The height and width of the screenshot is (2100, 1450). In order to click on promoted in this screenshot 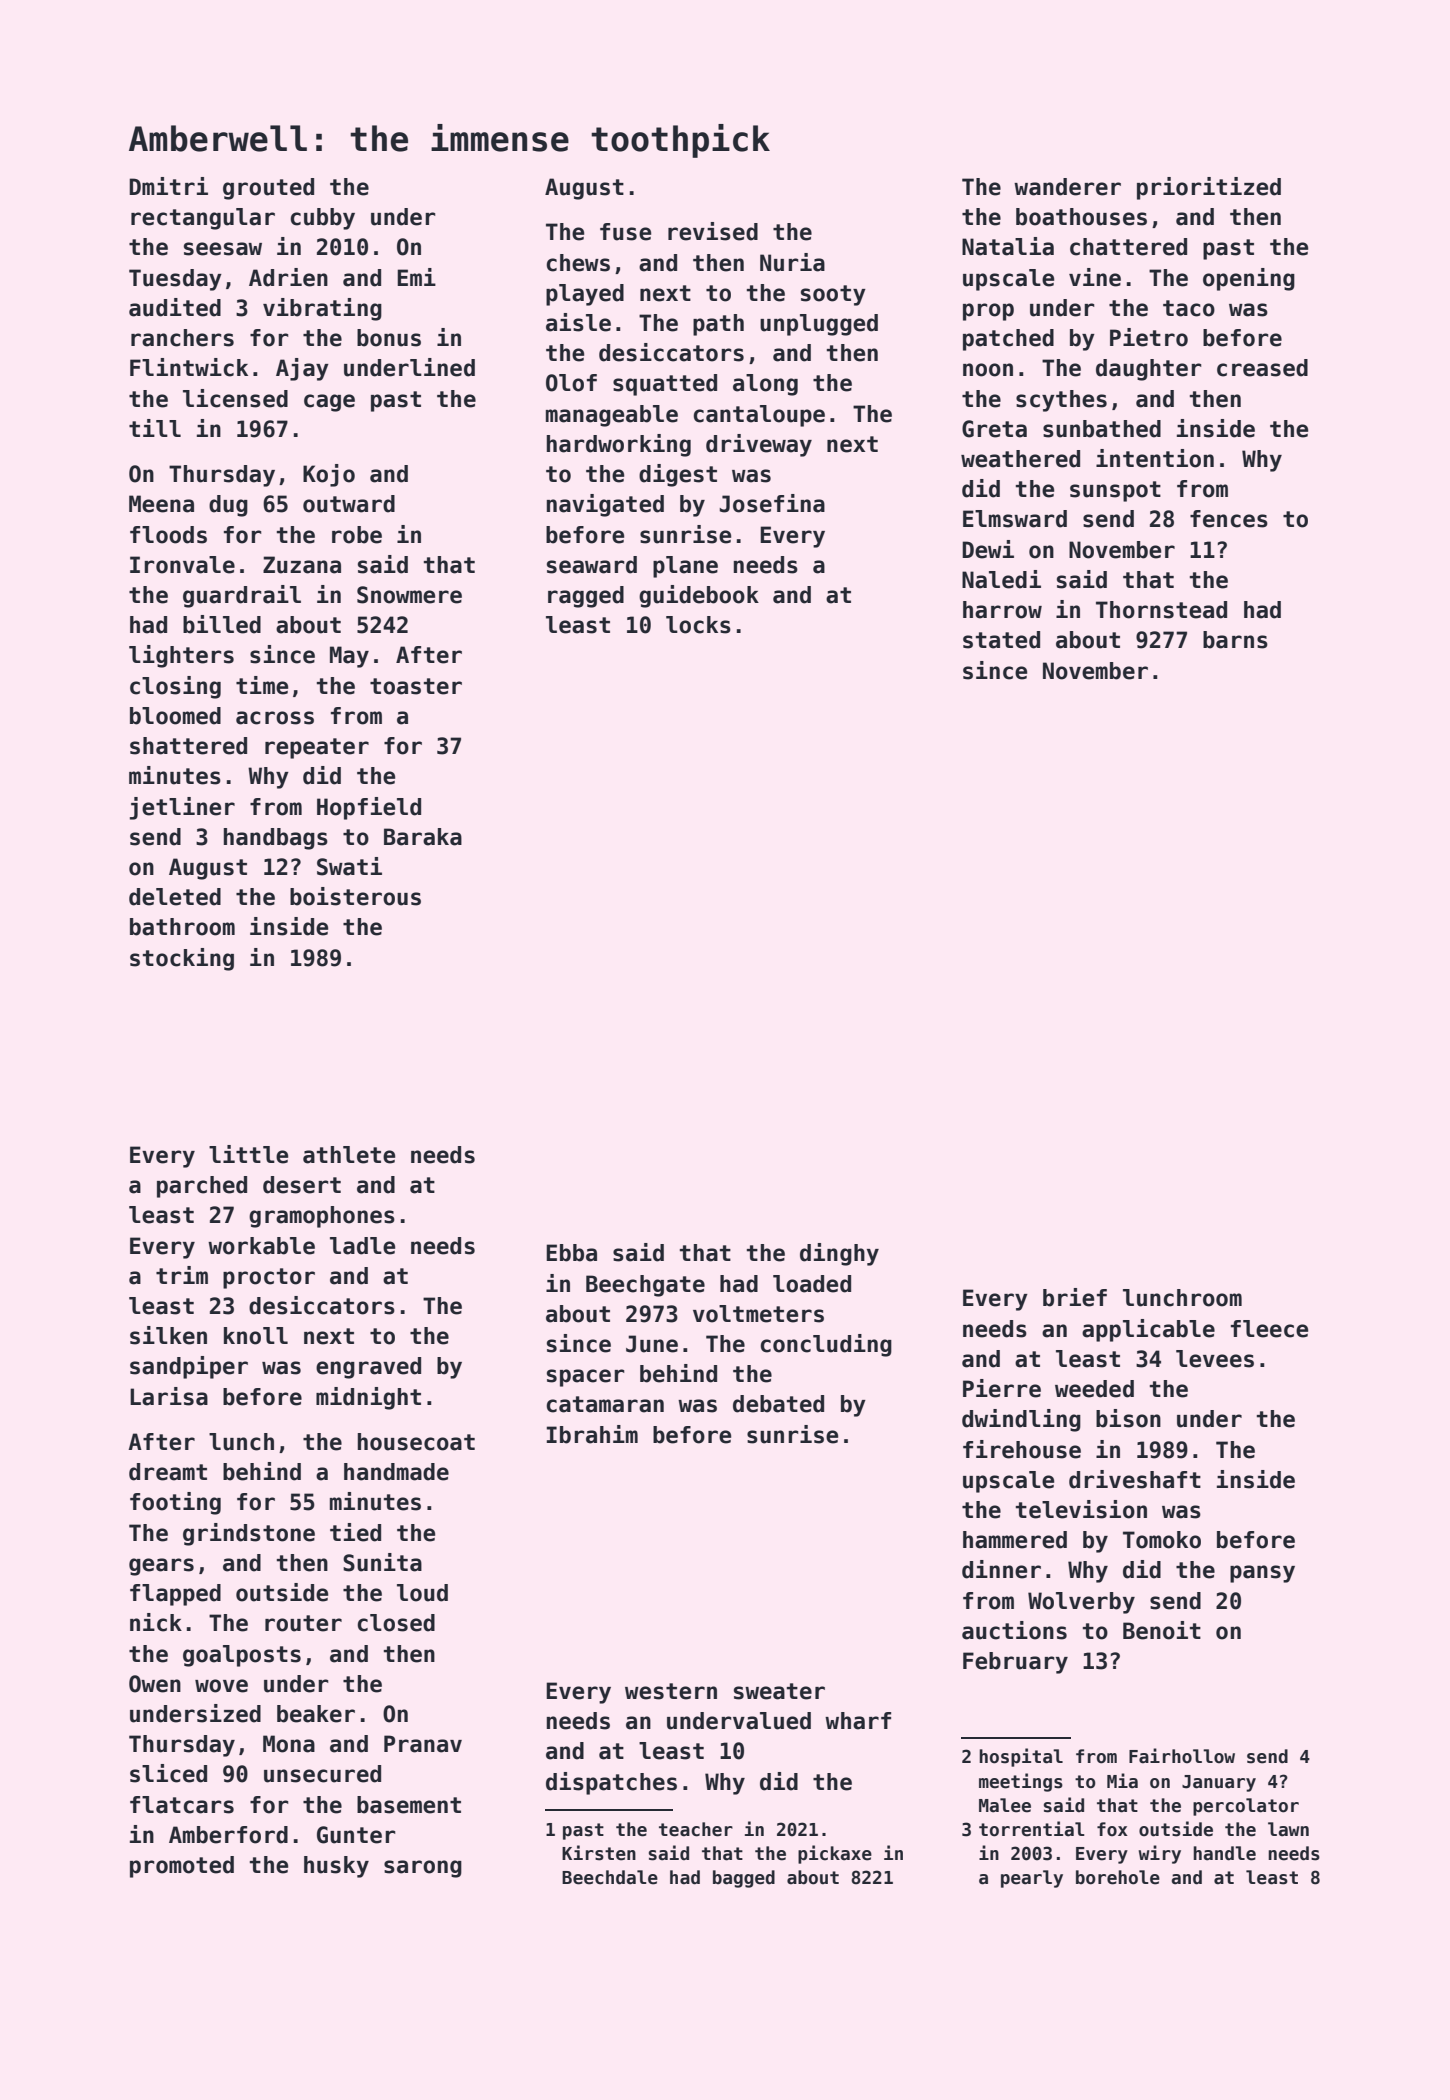, I will do `click(182, 1867)`.
